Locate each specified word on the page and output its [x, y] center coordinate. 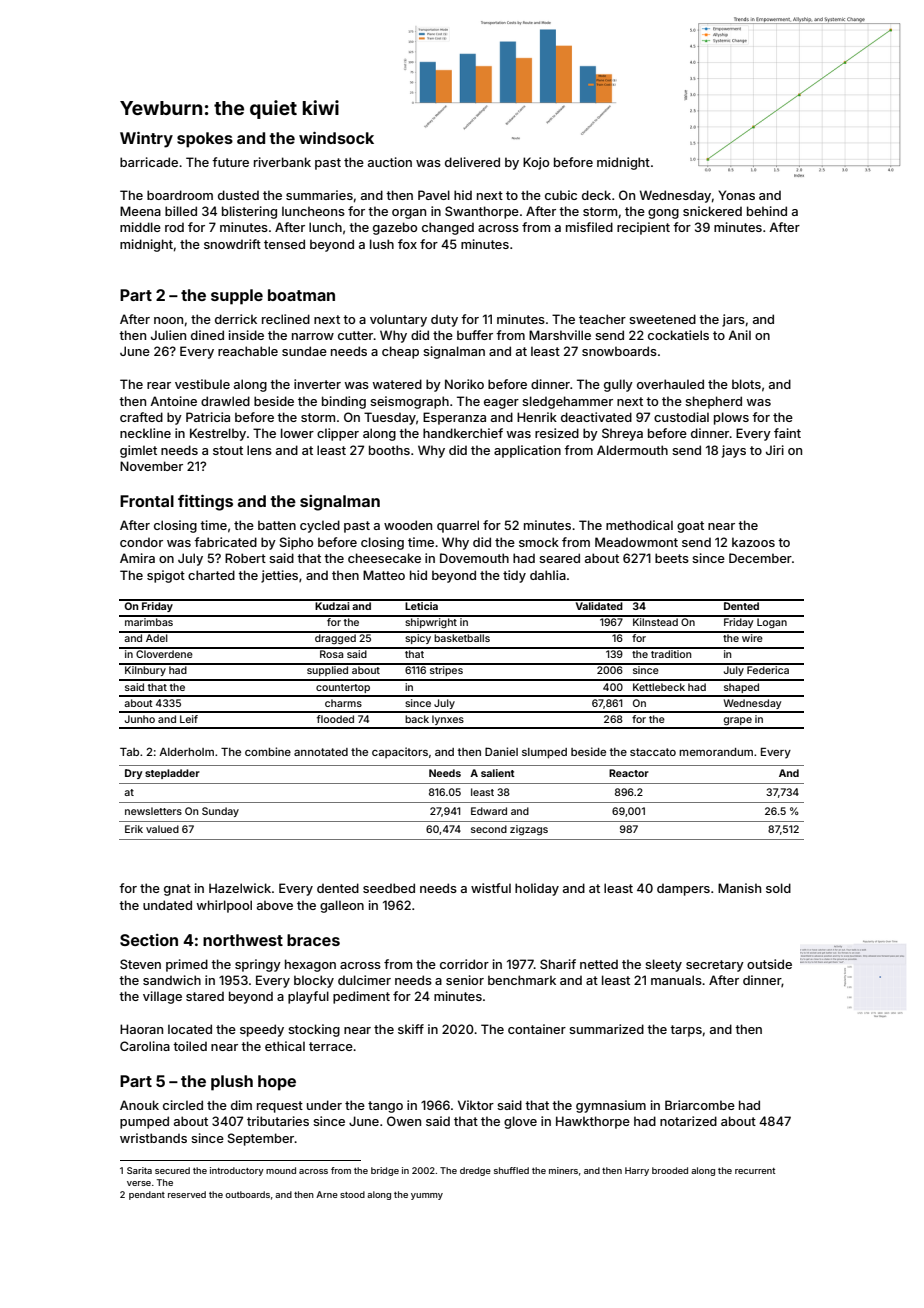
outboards [247, 1194]
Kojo [536, 163]
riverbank [282, 162]
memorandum [716, 752]
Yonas [736, 195]
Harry [637, 1171]
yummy [427, 1196]
